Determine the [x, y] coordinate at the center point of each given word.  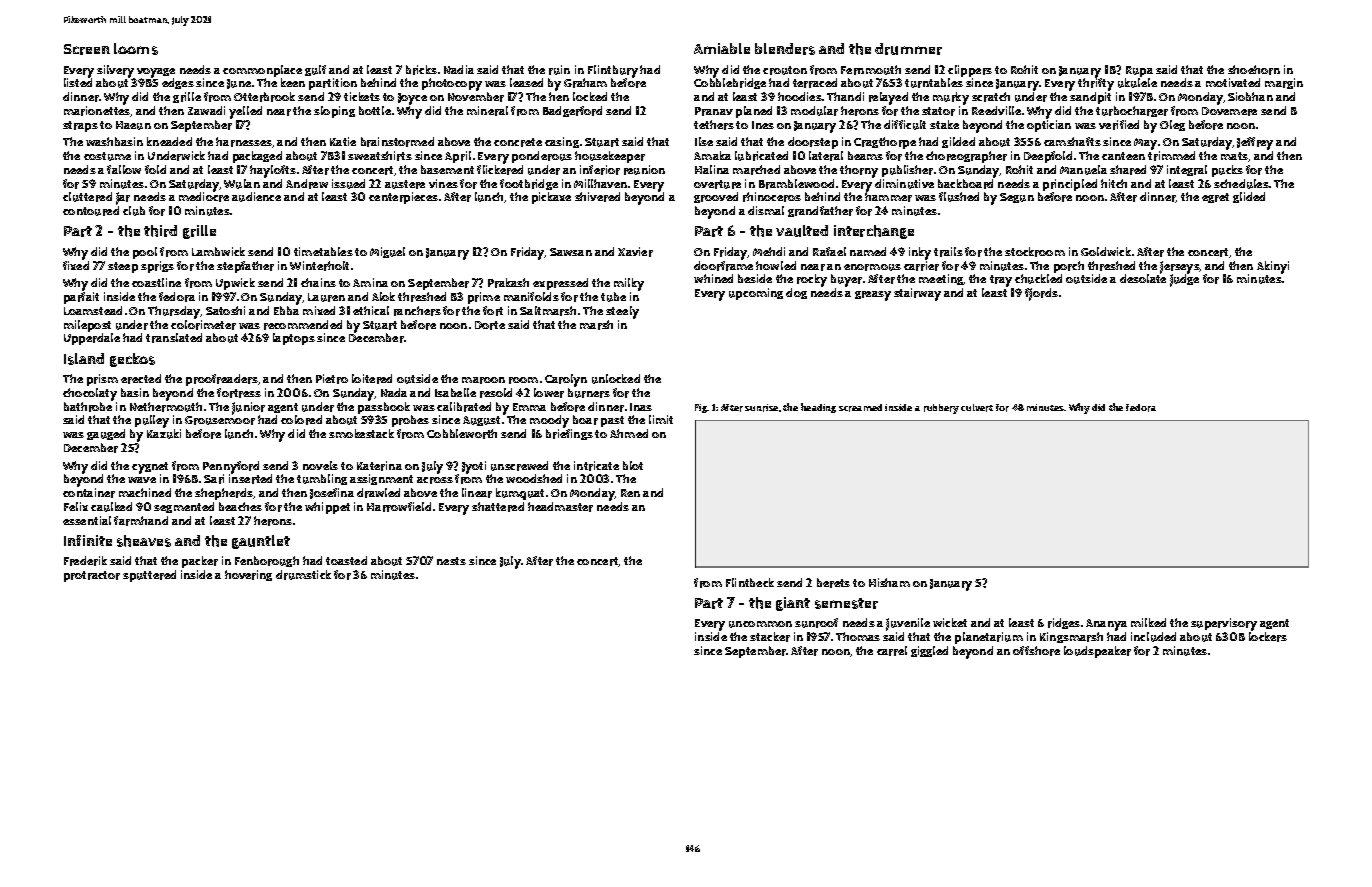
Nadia [459, 69]
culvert [977, 408]
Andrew [307, 184]
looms [136, 49]
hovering [248, 575]
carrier [921, 266]
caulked [111, 507]
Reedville [996, 110]
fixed [76, 265]
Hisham [889, 582]
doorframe [723, 266]
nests [451, 561]
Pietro [332, 379]
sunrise [761, 408]
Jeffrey [1255, 143]
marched [756, 170]
